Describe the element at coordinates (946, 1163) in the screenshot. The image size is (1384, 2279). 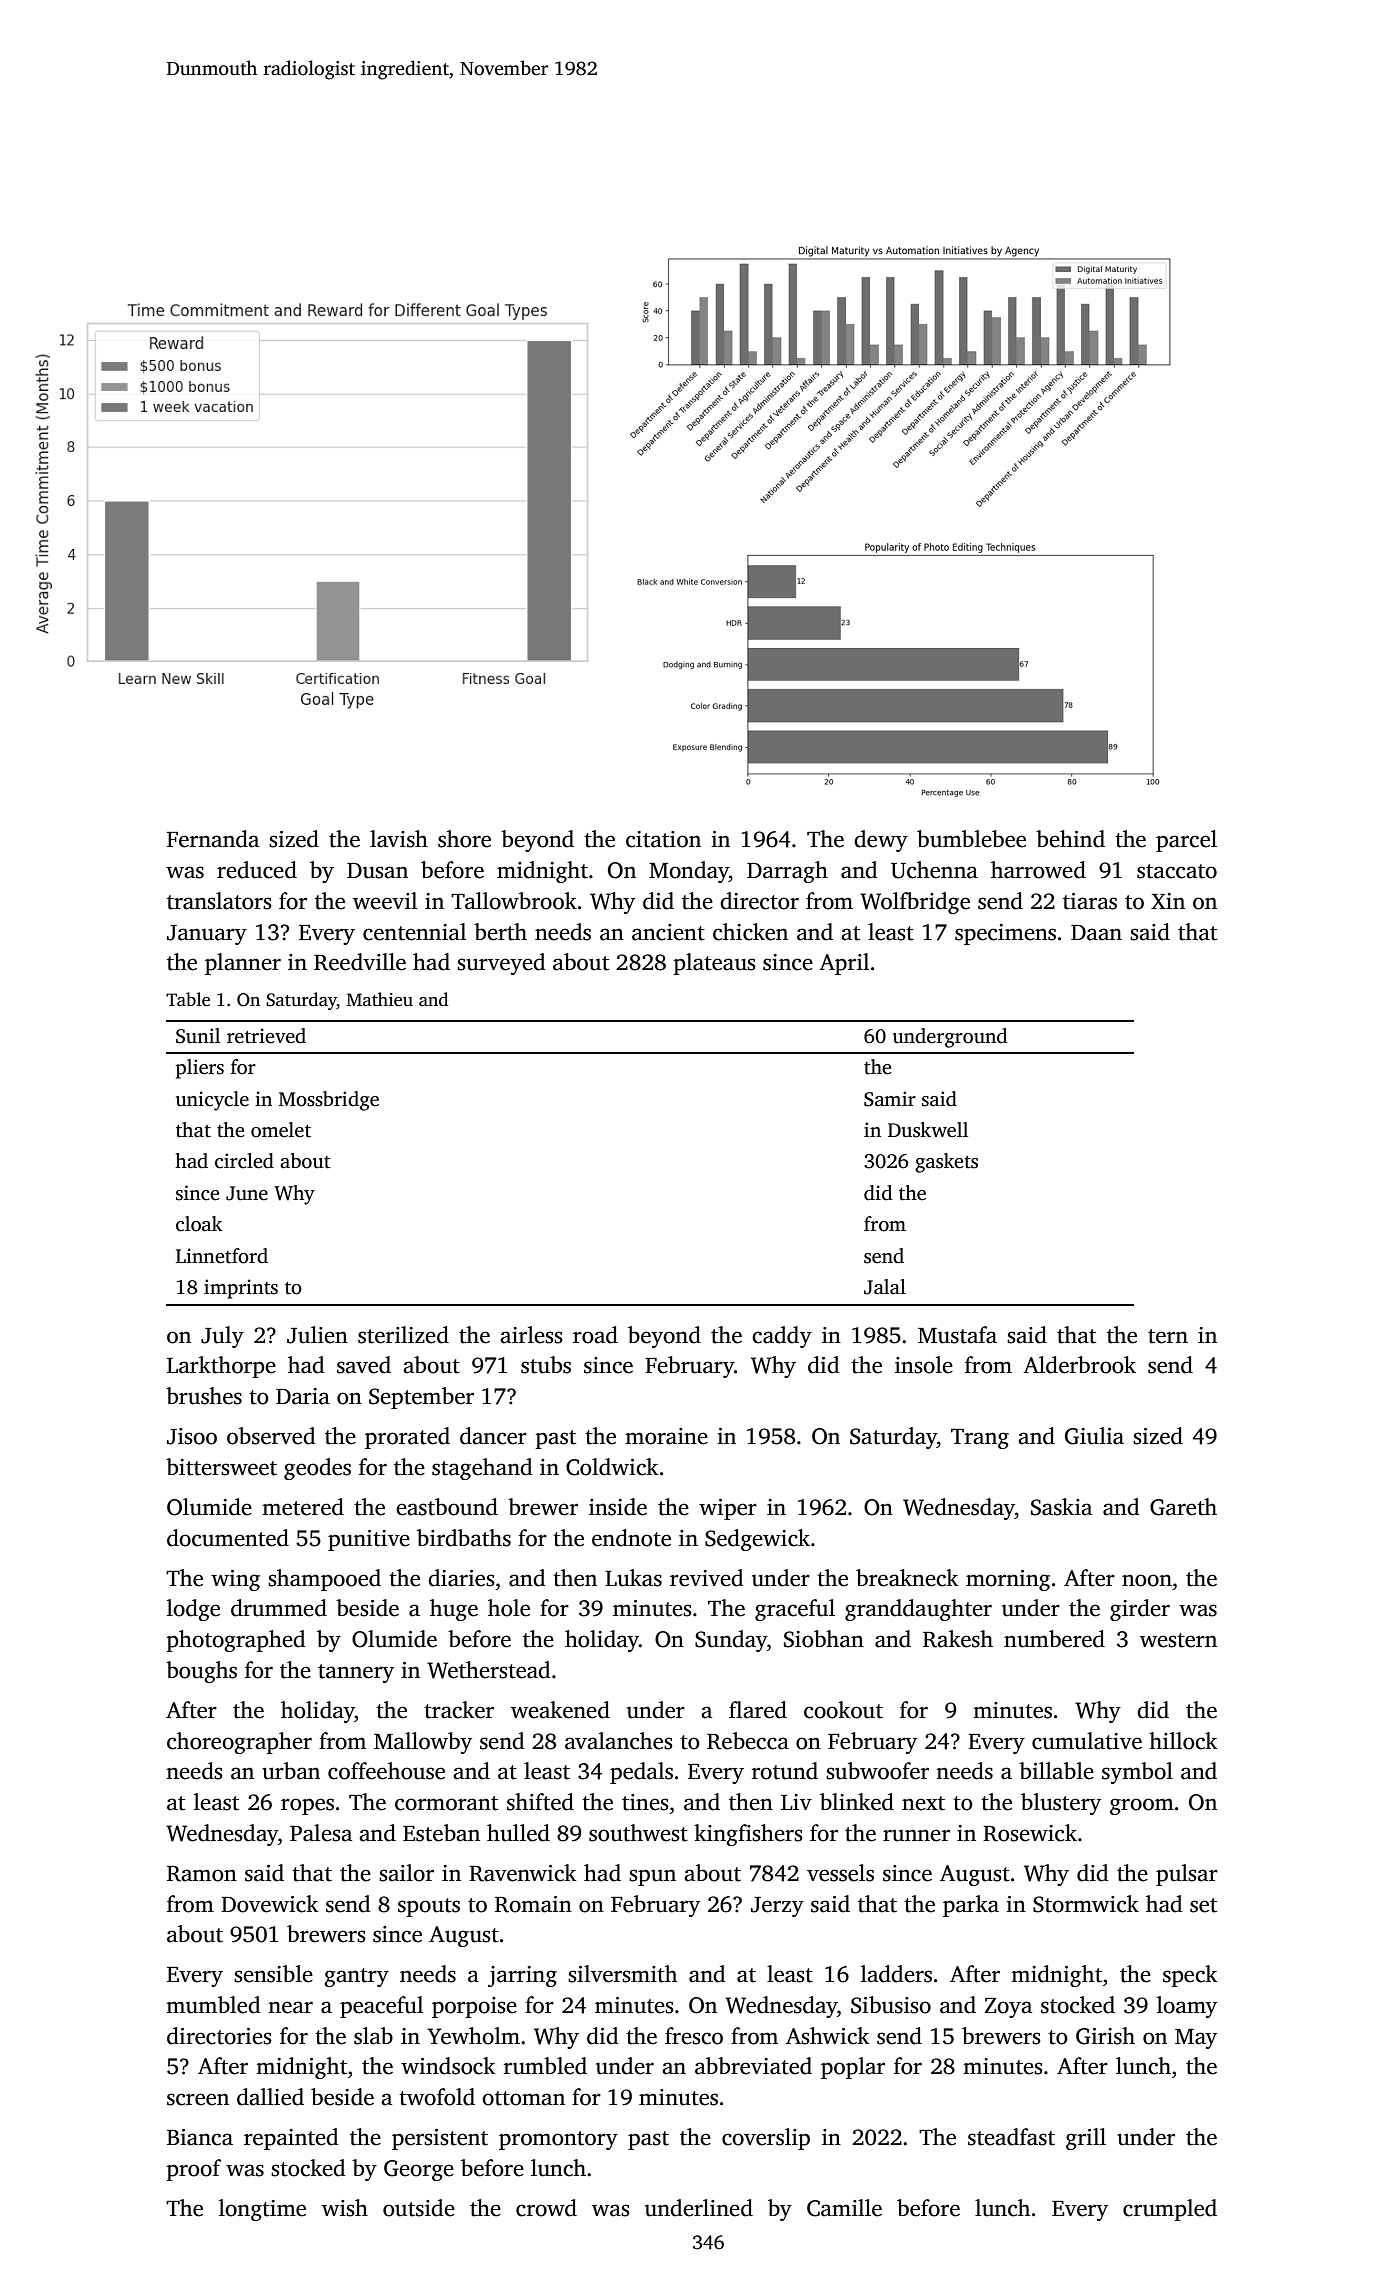
I see `gaskets` at that location.
